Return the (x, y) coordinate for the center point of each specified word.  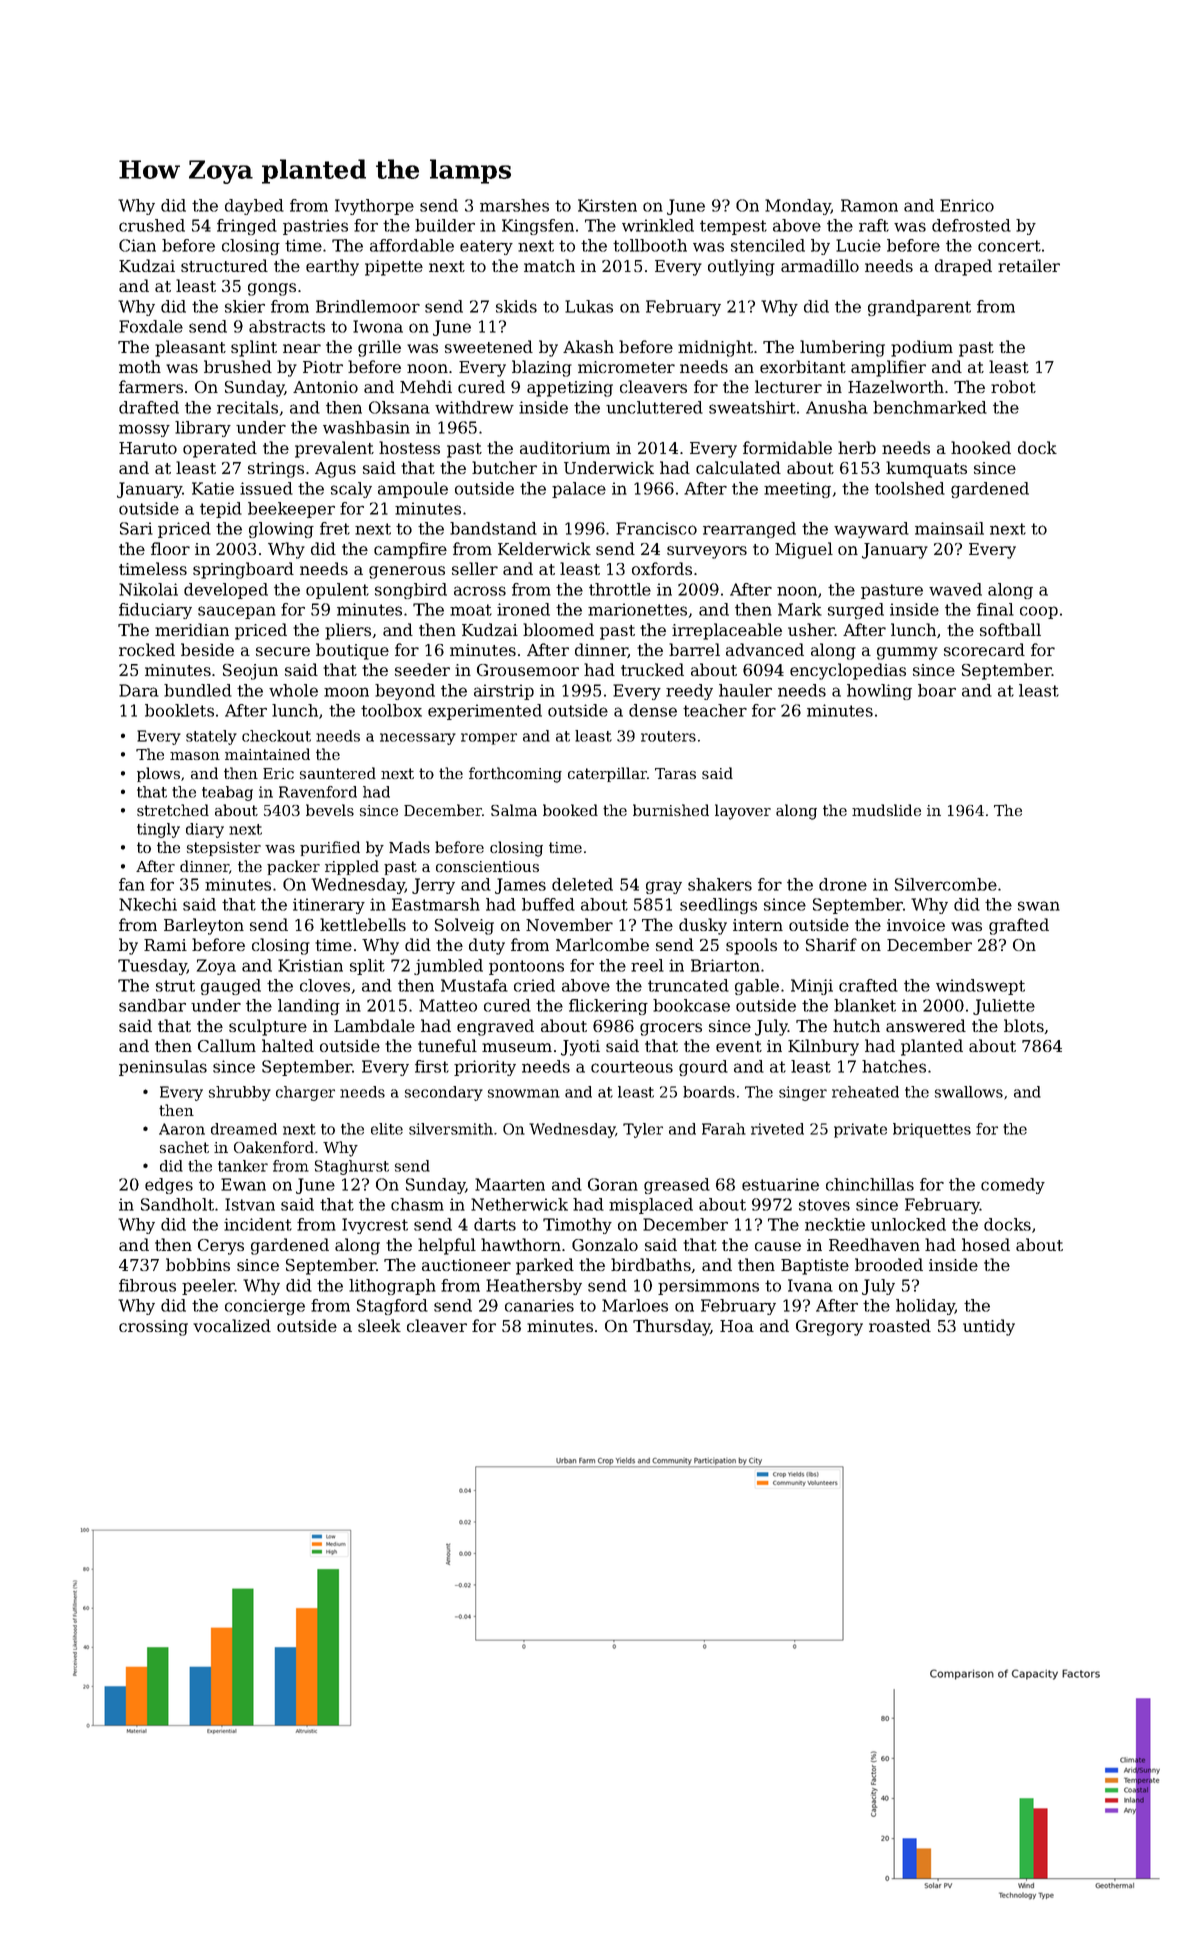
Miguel (804, 550)
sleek (379, 1325)
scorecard (984, 649)
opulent (337, 591)
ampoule (413, 490)
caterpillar (607, 774)
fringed (247, 227)
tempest (733, 227)
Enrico (967, 205)
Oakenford (274, 1147)
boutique (352, 651)
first (432, 1066)
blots (1024, 1025)
